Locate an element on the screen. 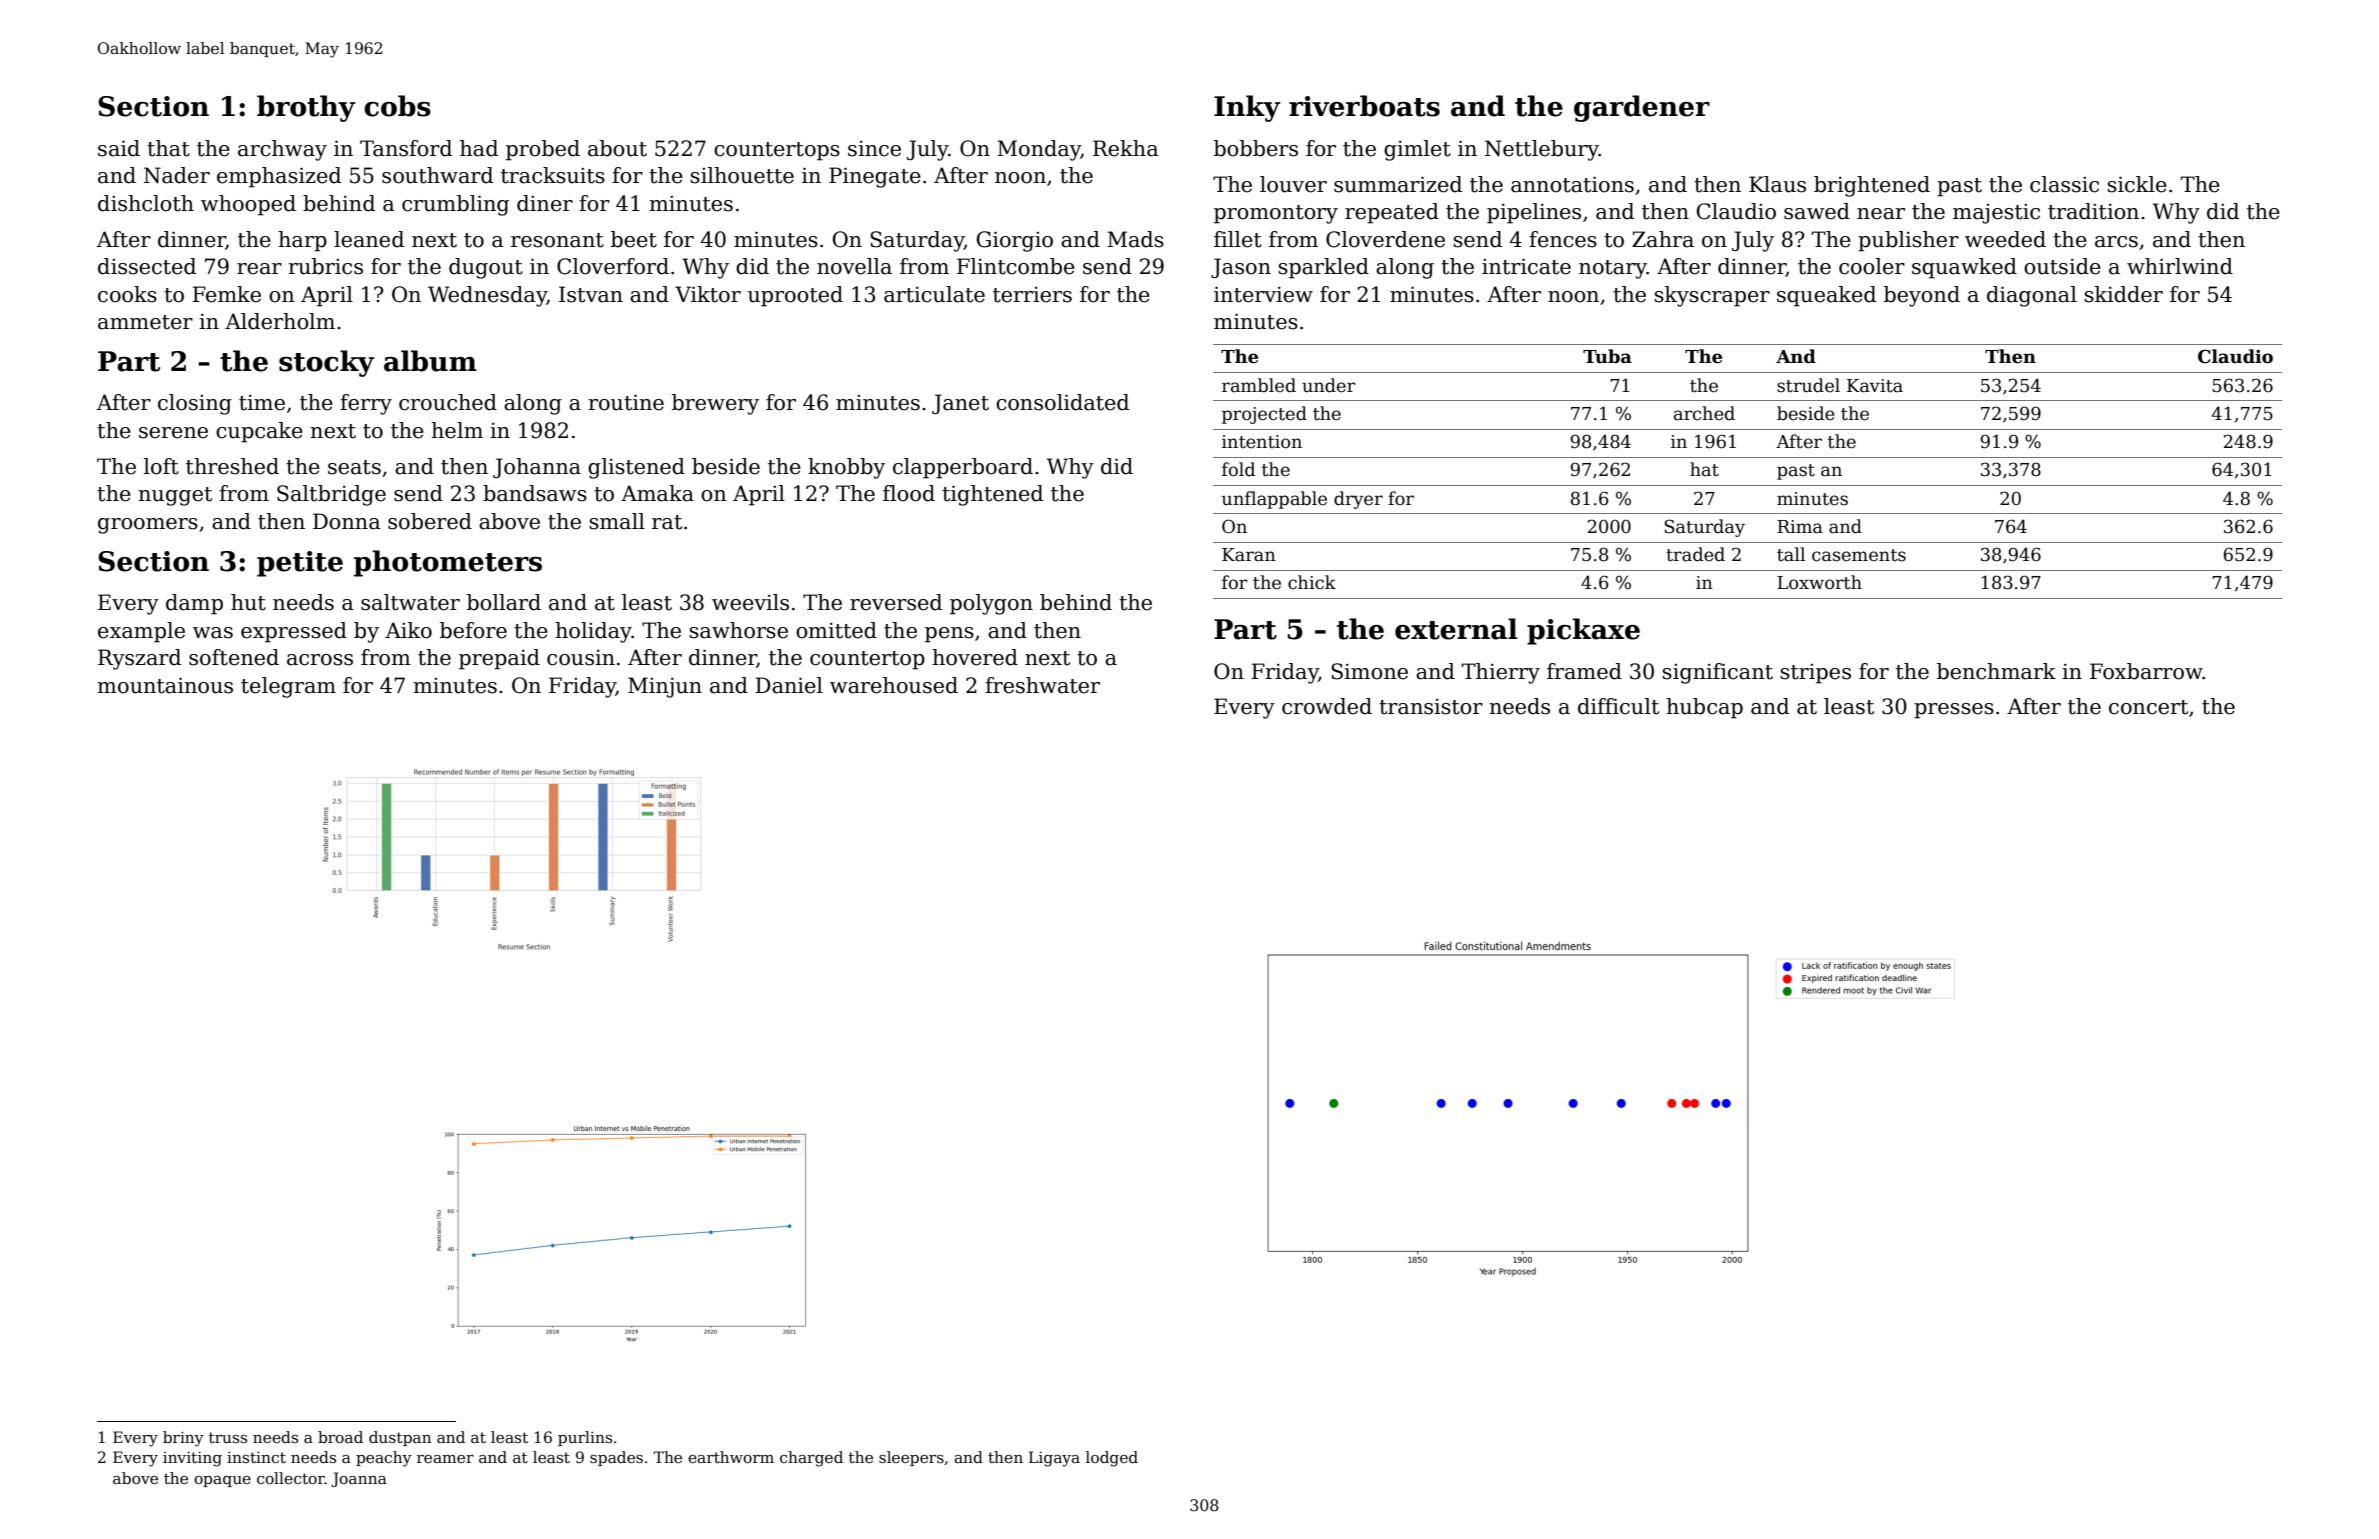 This screenshot has width=2379, height=1539. lodged is located at coordinates (1112, 1459).
